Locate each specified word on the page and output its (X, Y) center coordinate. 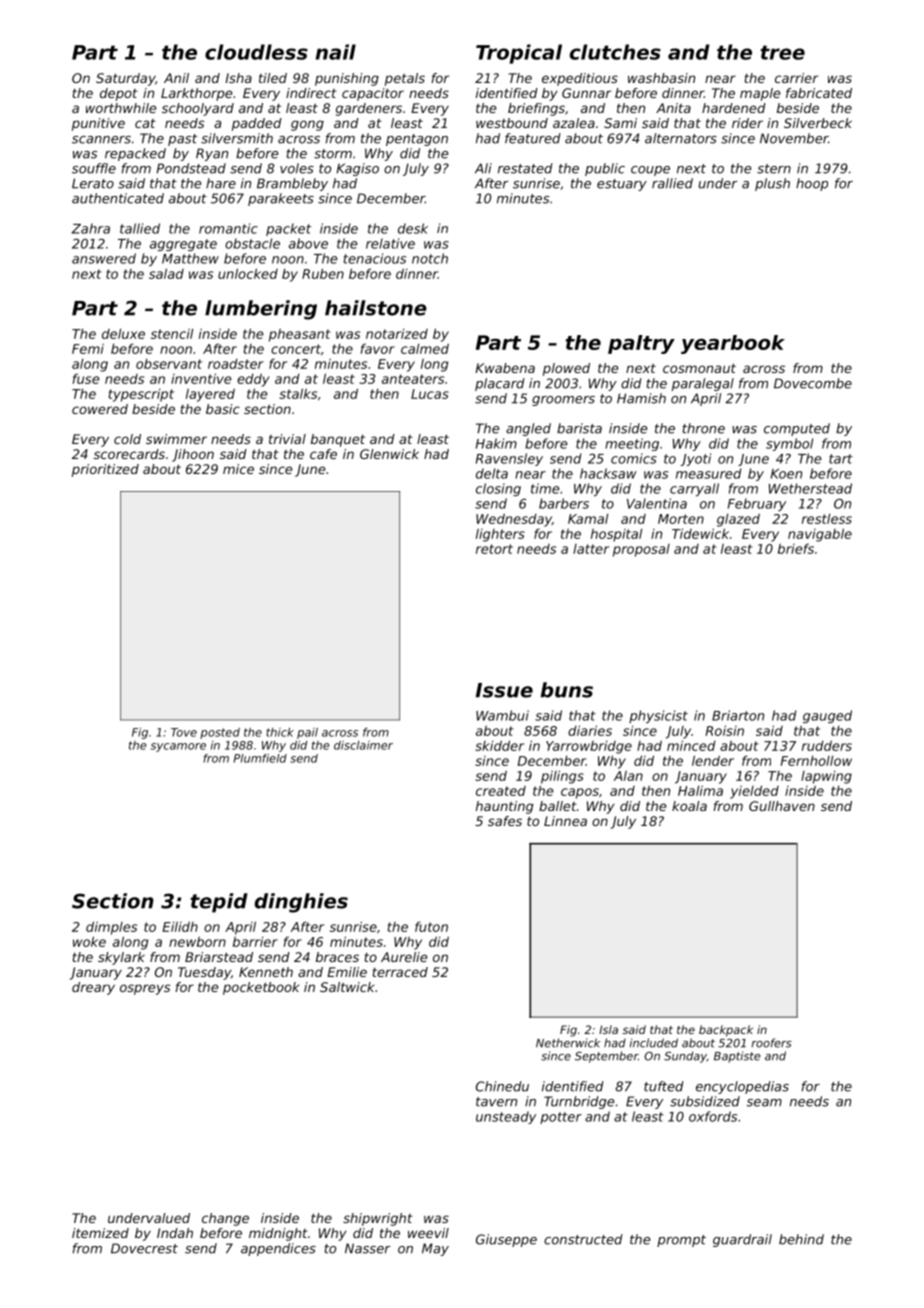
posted (220, 733)
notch (430, 258)
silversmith (237, 138)
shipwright (378, 1219)
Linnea (565, 821)
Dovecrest (144, 1248)
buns (567, 690)
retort (494, 549)
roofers (772, 1043)
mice (238, 469)
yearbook (733, 344)
